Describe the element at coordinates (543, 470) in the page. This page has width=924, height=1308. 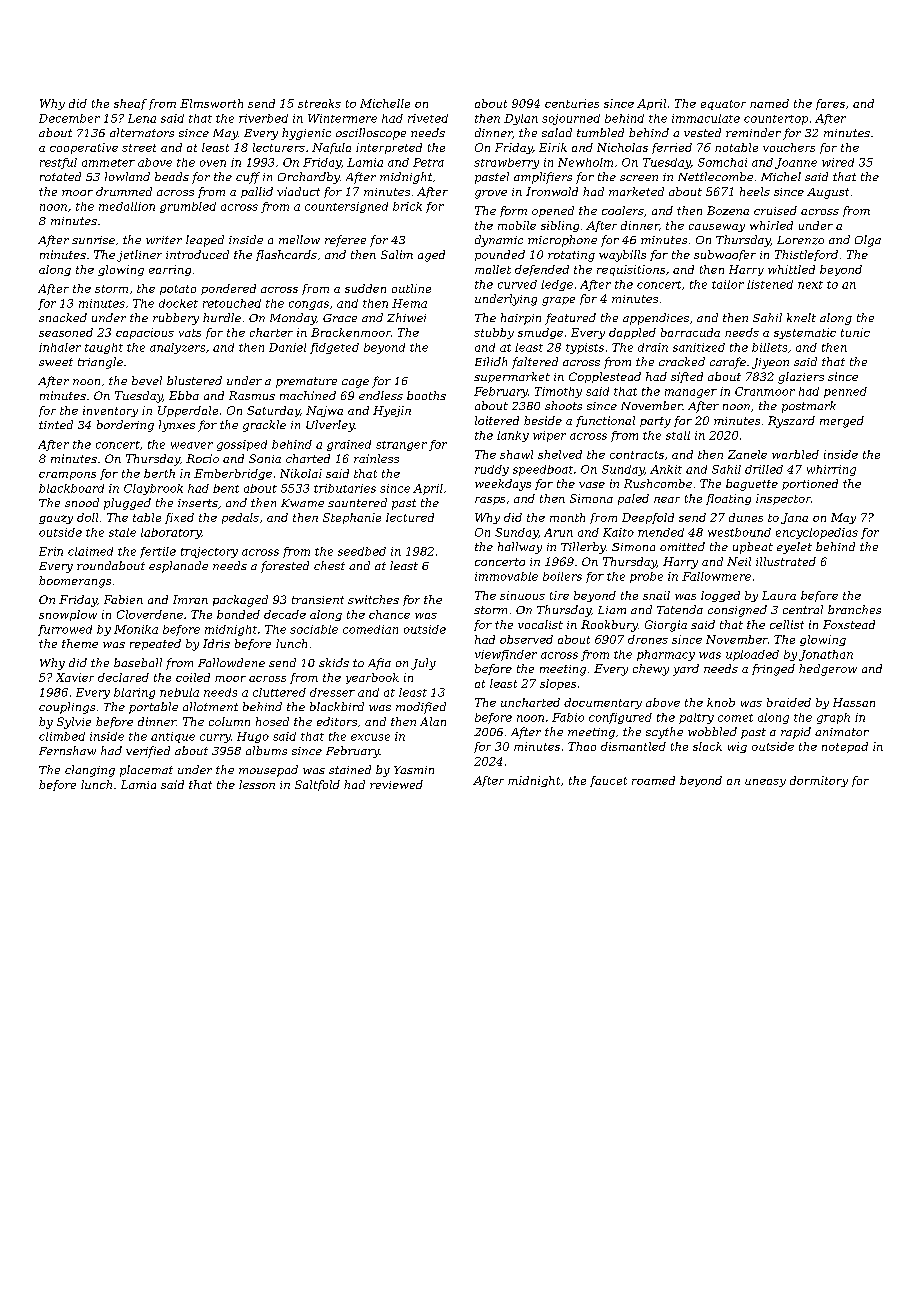
I see `speedboat` at that location.
